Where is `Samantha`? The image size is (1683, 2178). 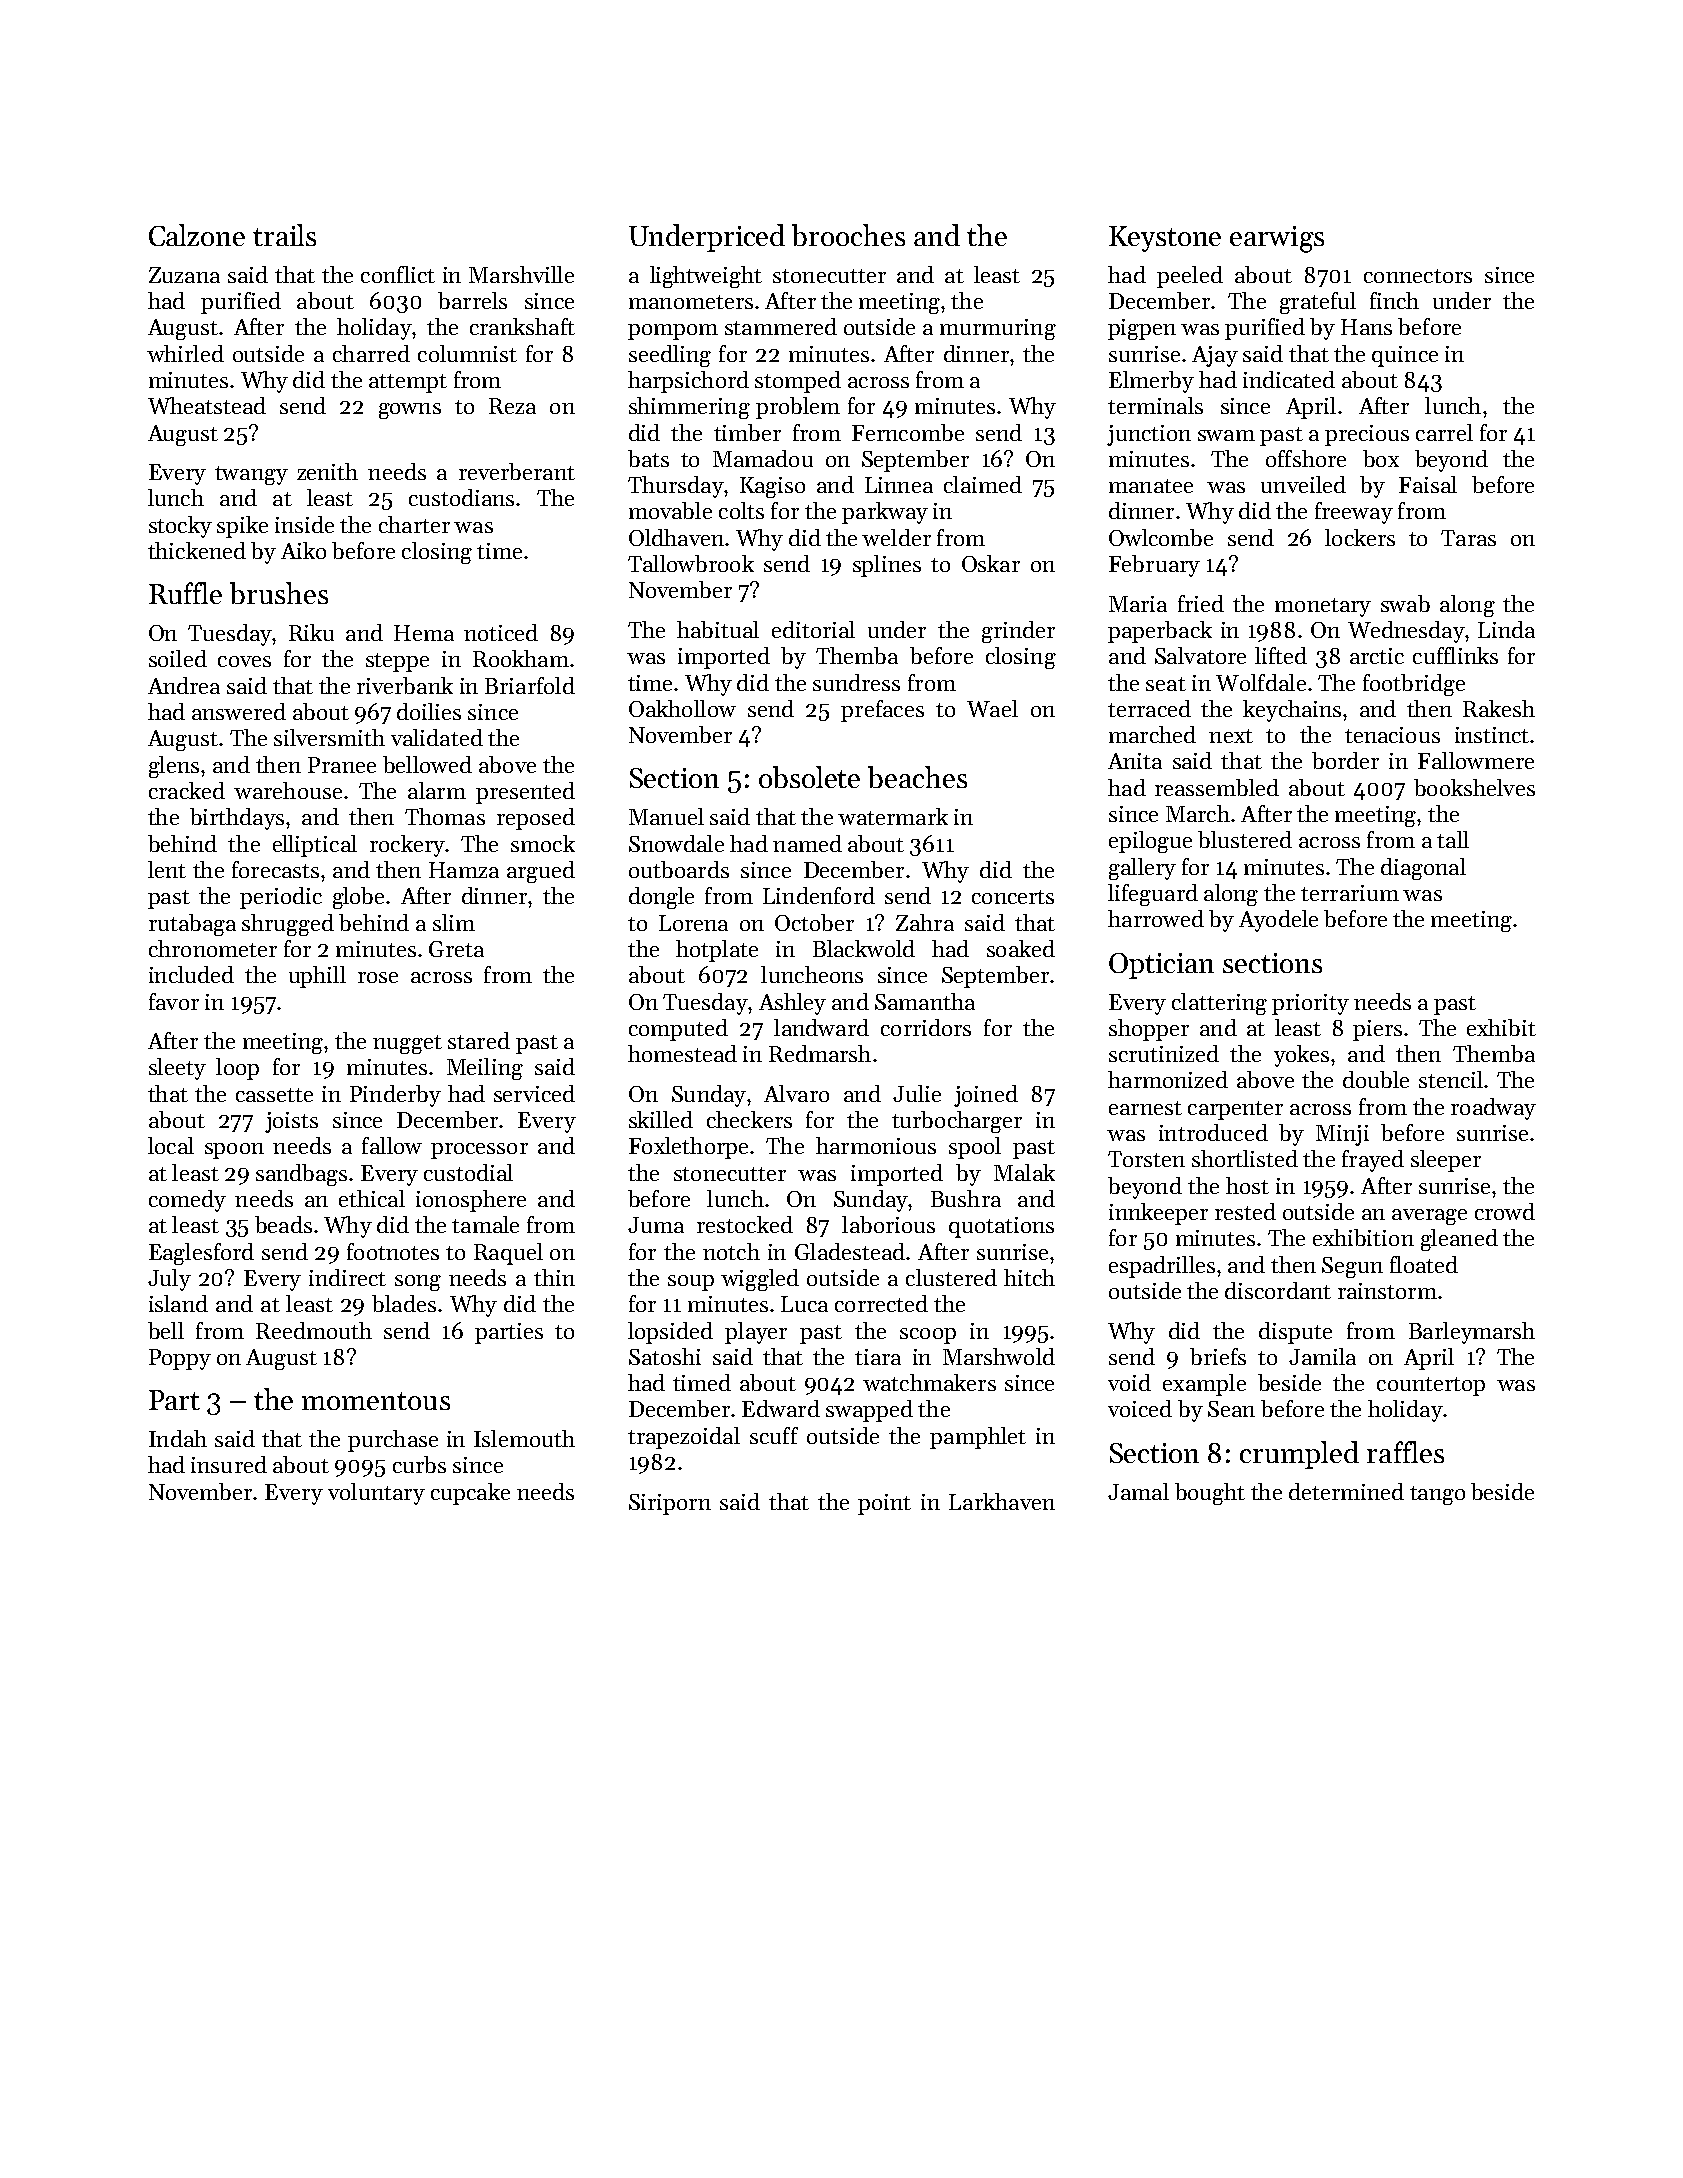
Samantha is located at coordinates (925, 1001).
